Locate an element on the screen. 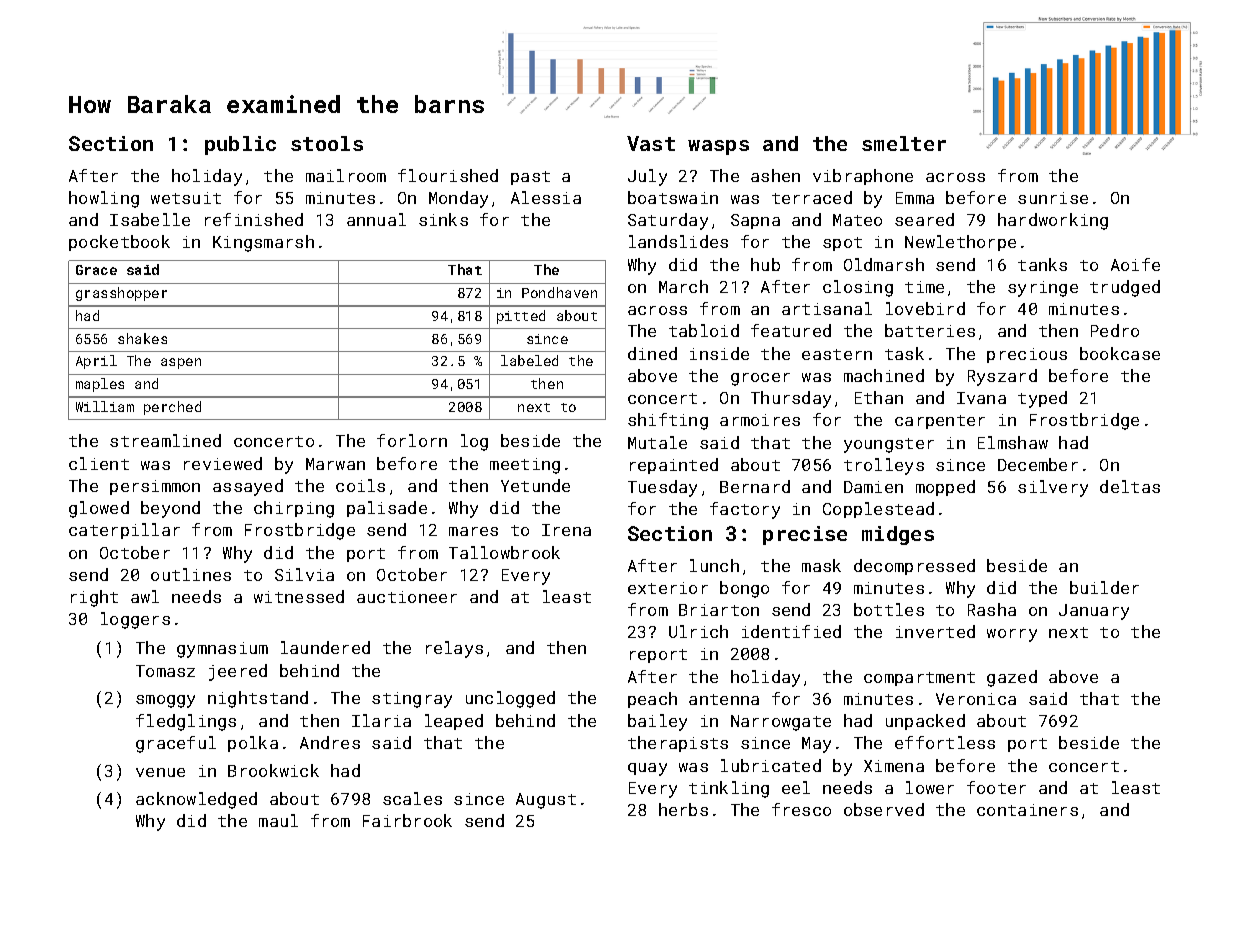 The image size is (1233, 952). meeting is located at coordinates (525, 466).
